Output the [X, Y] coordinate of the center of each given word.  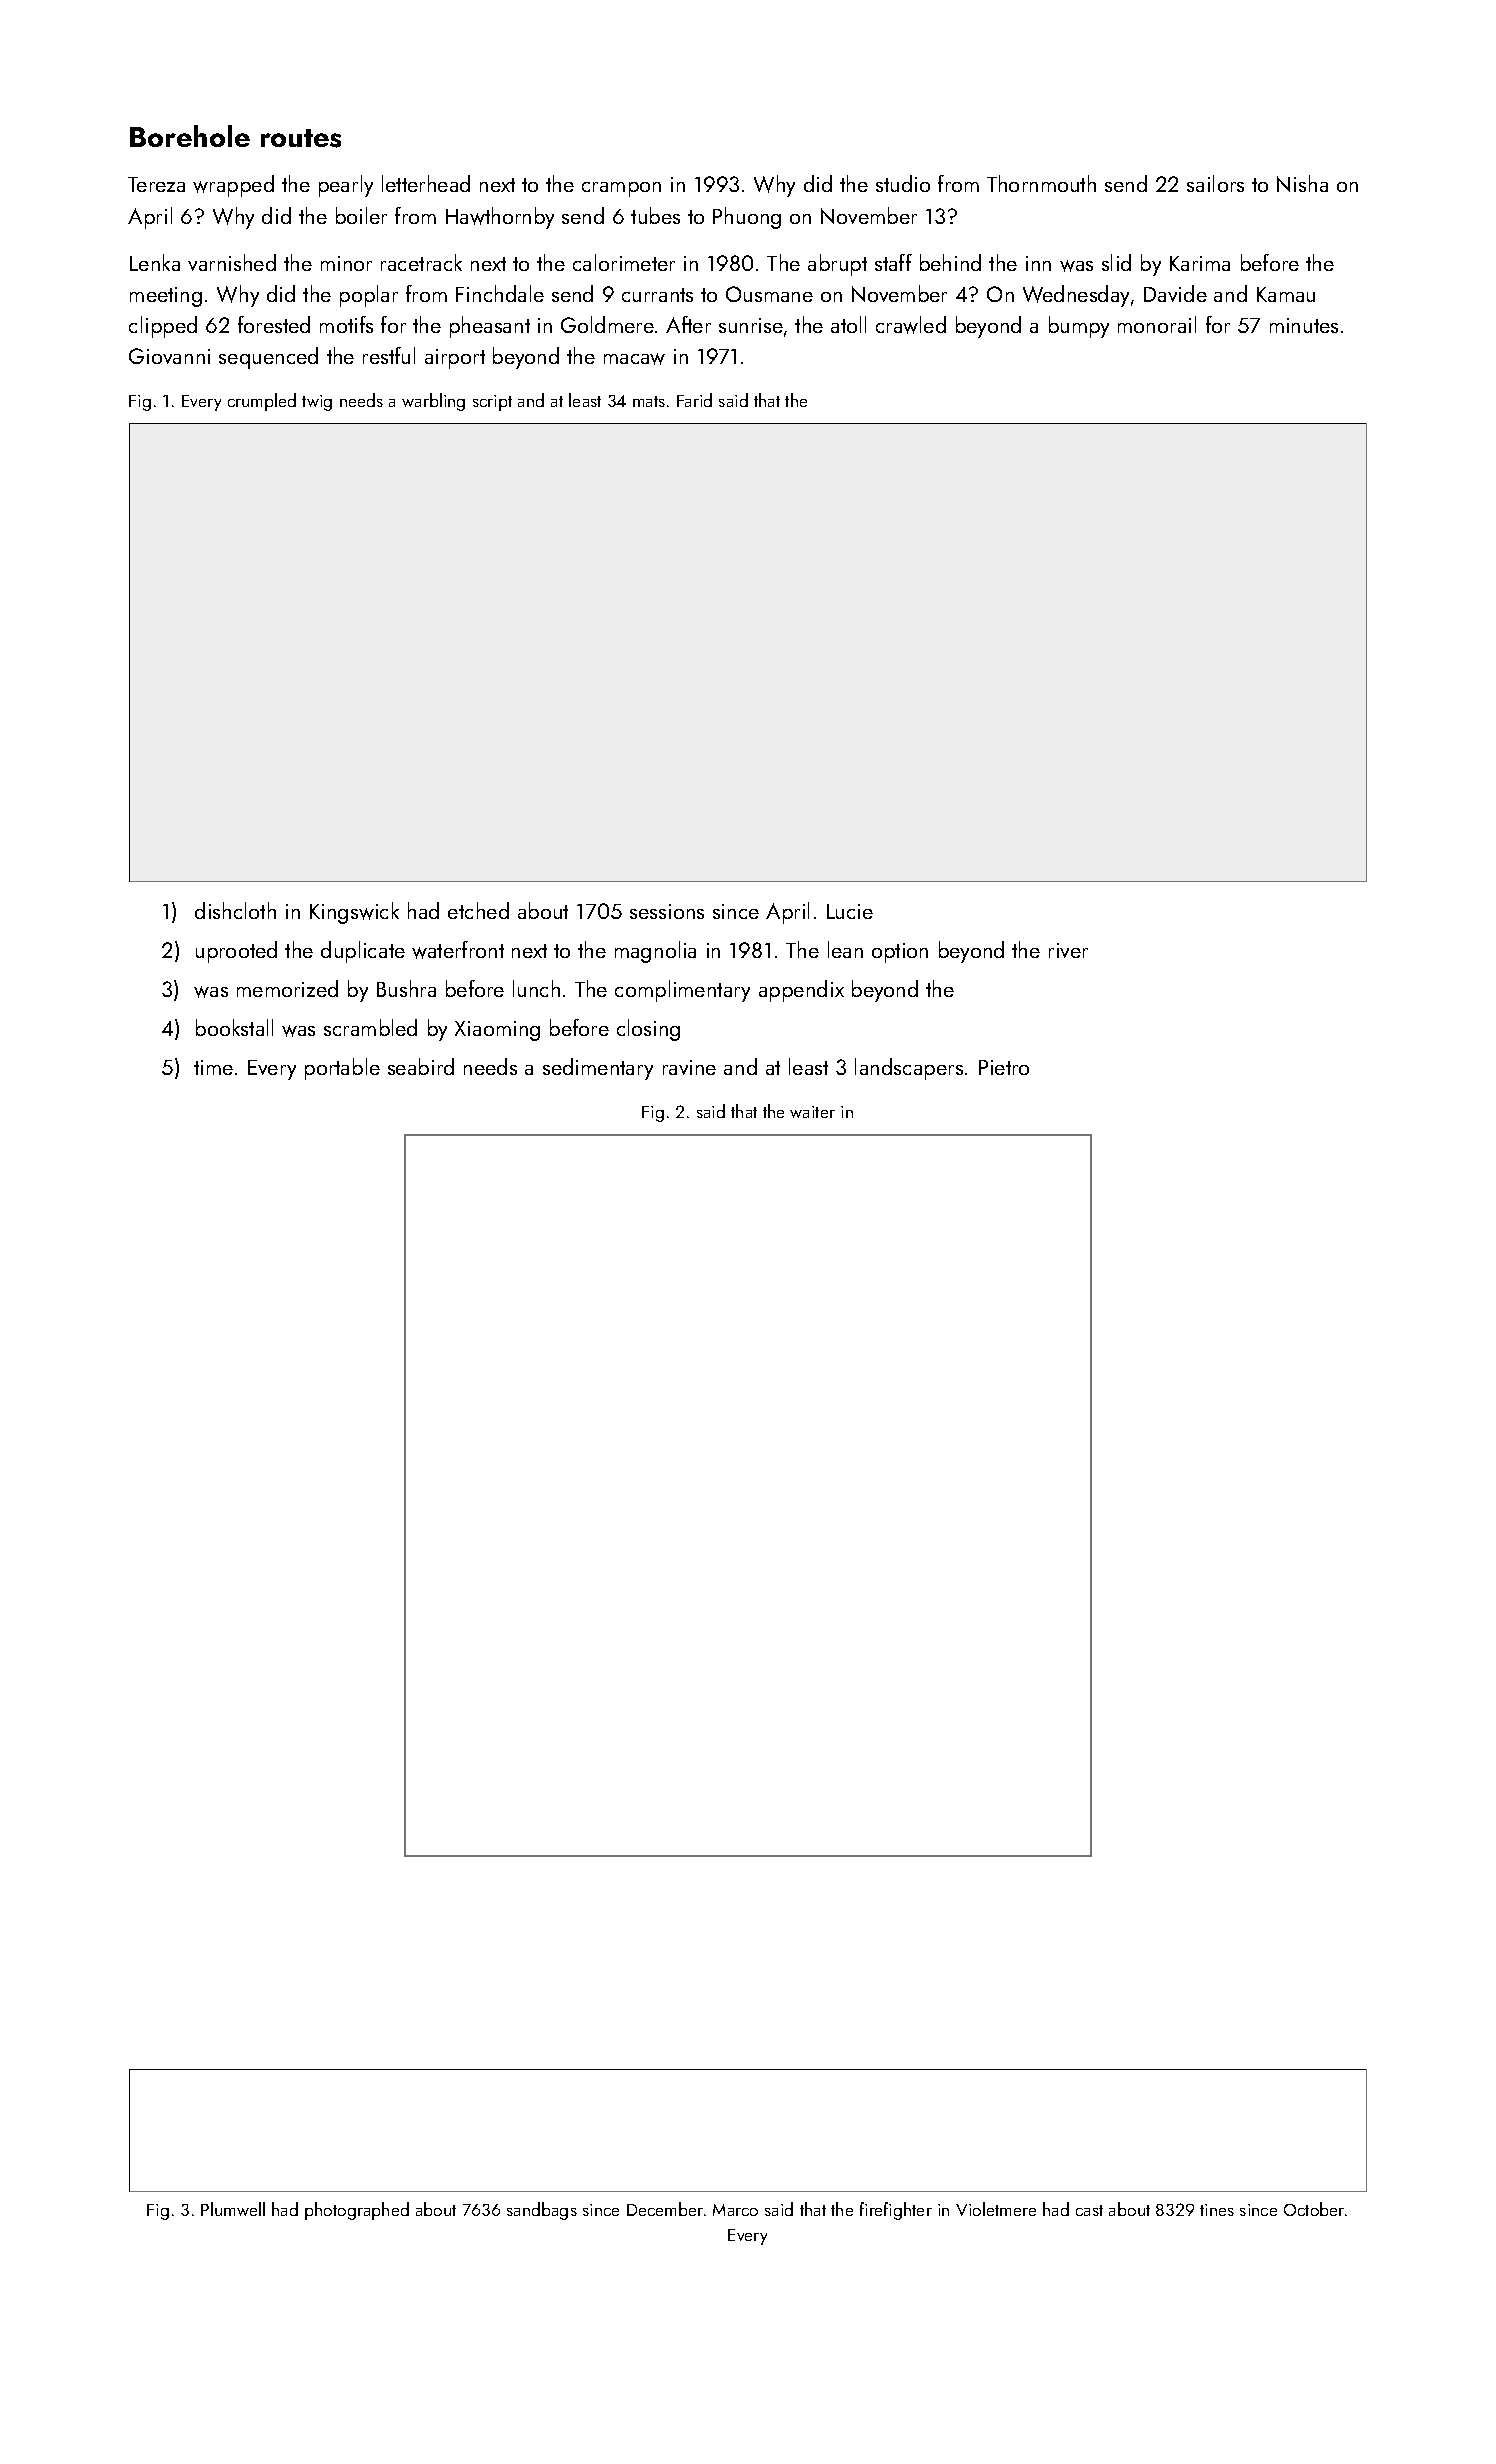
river [1068, 950]
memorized [287, 988]
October [1314, 2209]
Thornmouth [1041, 183]
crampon [621, 189]
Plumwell [233, 2209]
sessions [667, 911]
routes [301, 138]
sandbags [542, 2211]
